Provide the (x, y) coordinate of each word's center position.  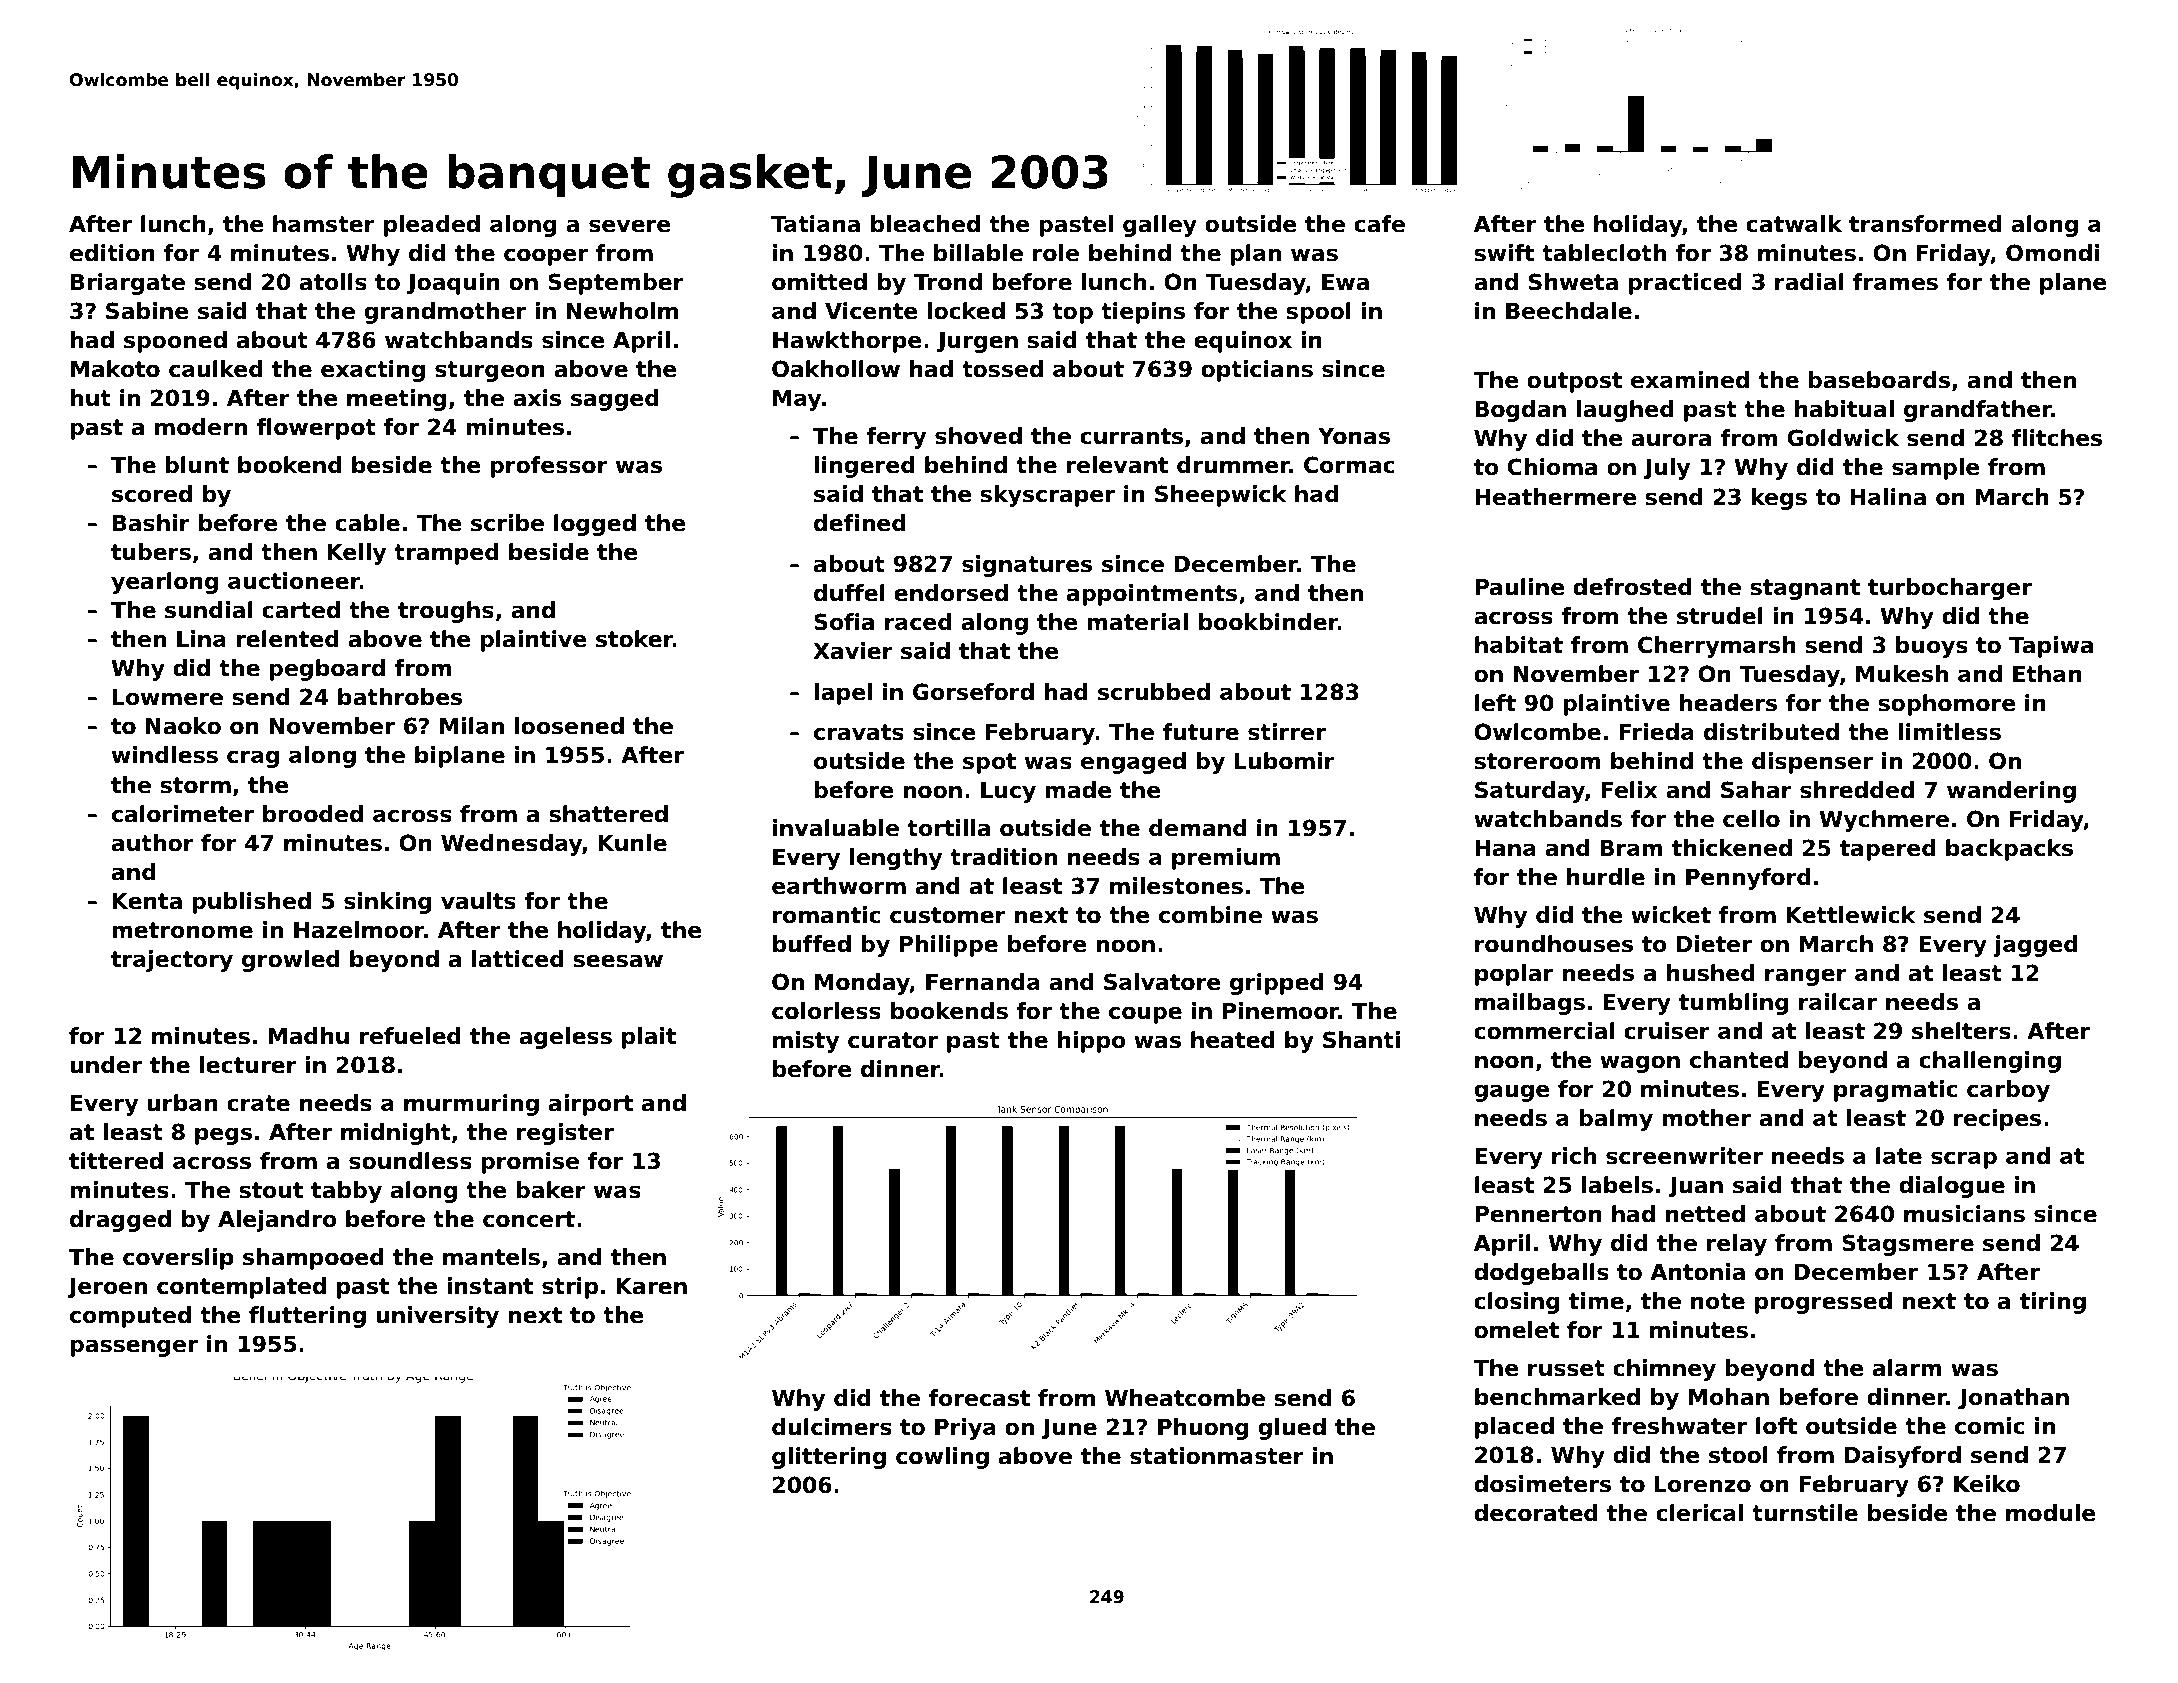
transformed (1925, 224)
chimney (1664, 1370)
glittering (829, 1458)
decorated (1536, 1513)
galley (1160, 226)
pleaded (432, 226)
